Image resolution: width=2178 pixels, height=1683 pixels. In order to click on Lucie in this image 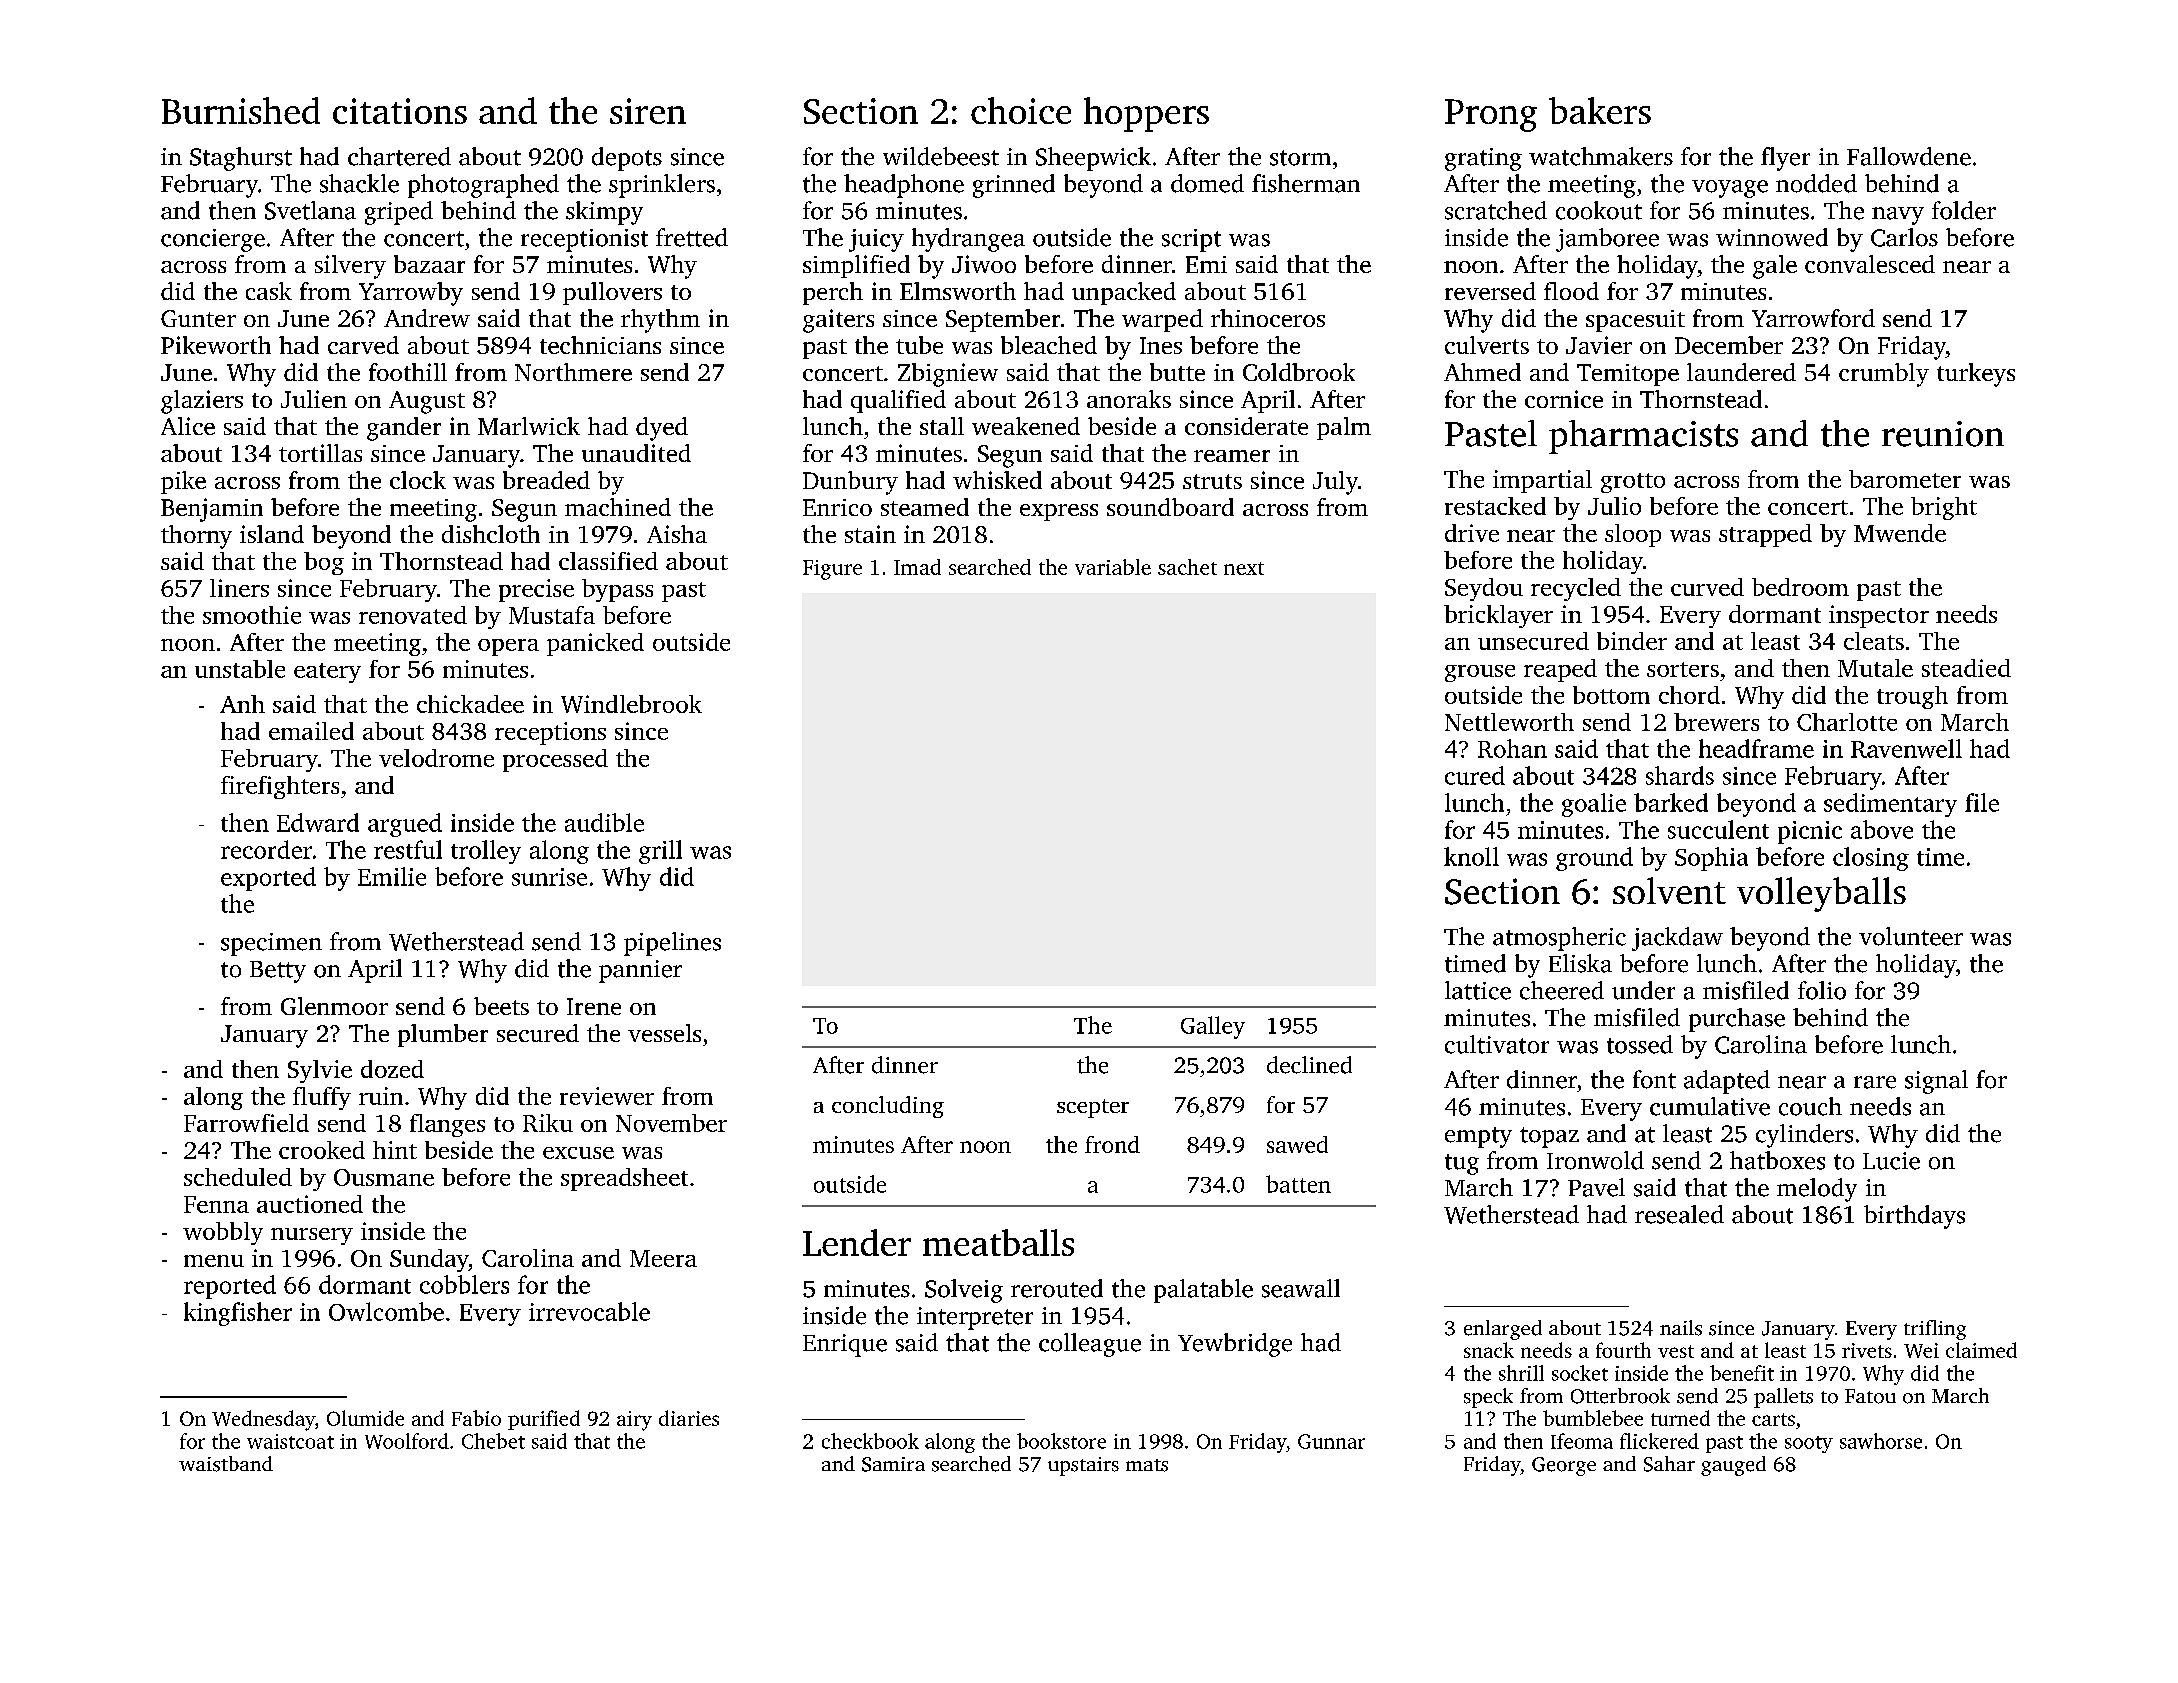, I will do `click(1891, 1161)`.
